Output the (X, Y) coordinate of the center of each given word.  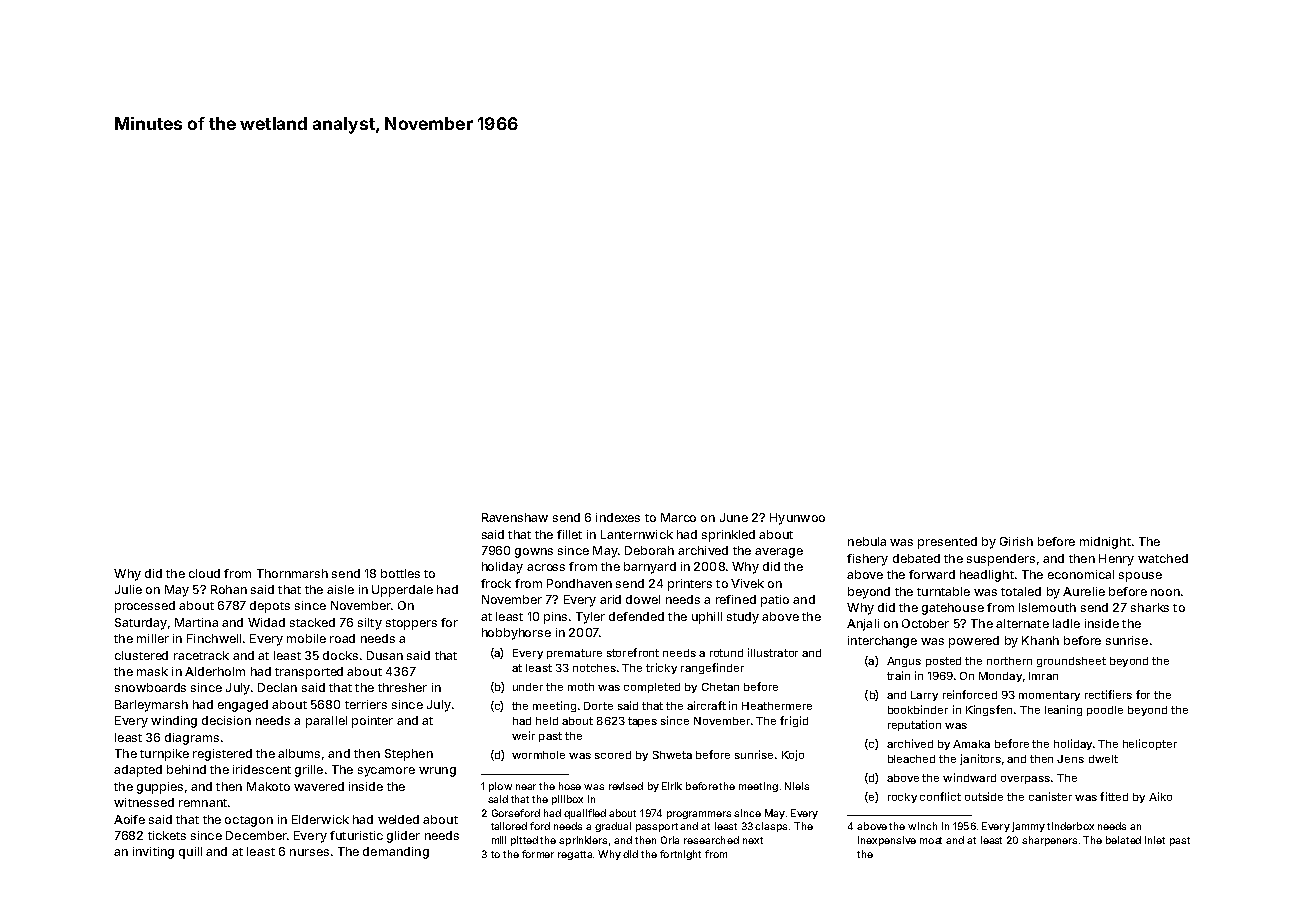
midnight (1105, 543)
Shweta (672, 755)
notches (594, 668)
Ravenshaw (515, 517)
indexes (618, 517)
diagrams (192, 739)
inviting (153, 853)
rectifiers (1108, 694)
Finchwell (214, 638)
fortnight (680, 855)
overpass (1025, 780)
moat (931, 840)
